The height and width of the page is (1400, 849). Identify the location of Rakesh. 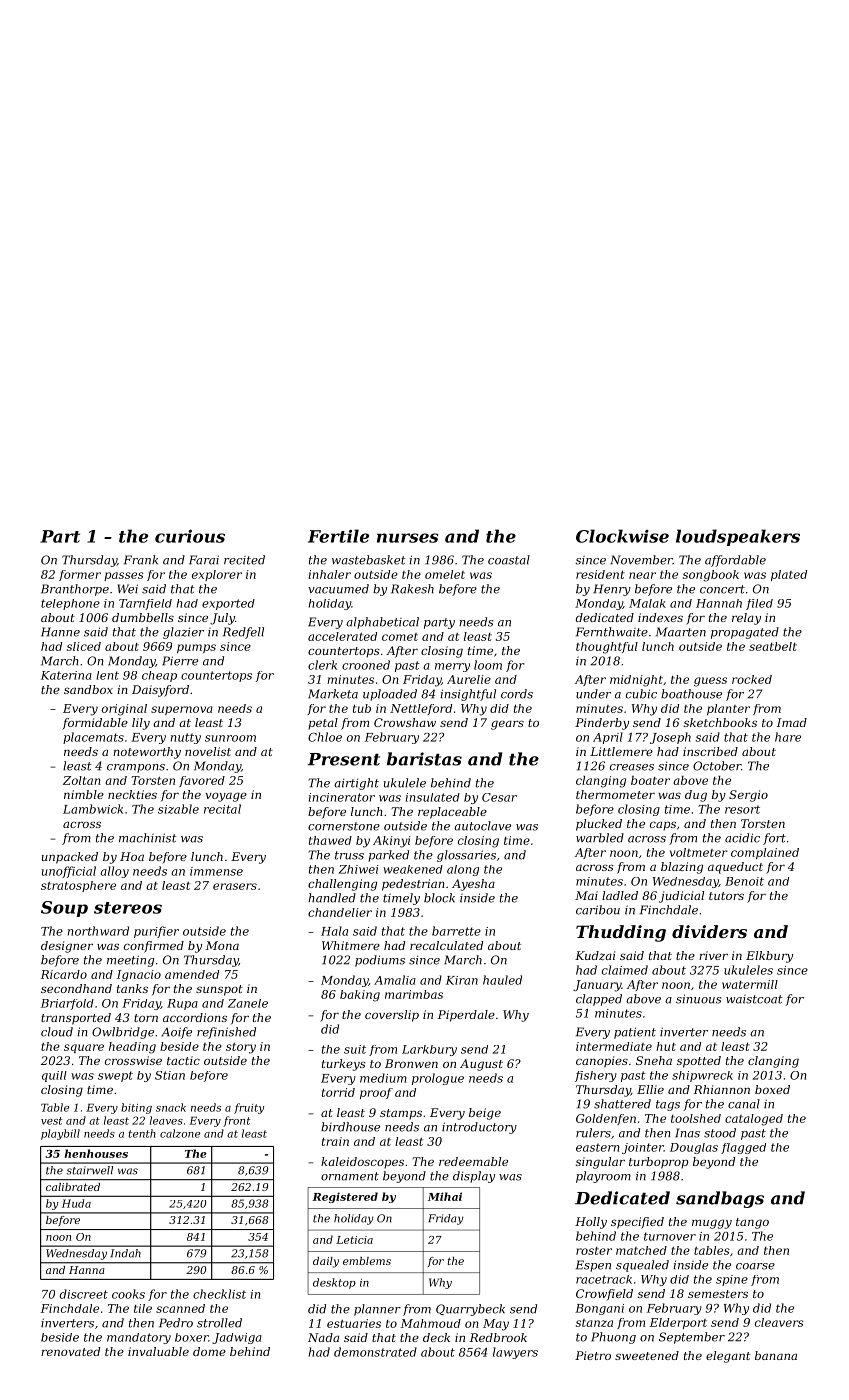
(412, 589).
